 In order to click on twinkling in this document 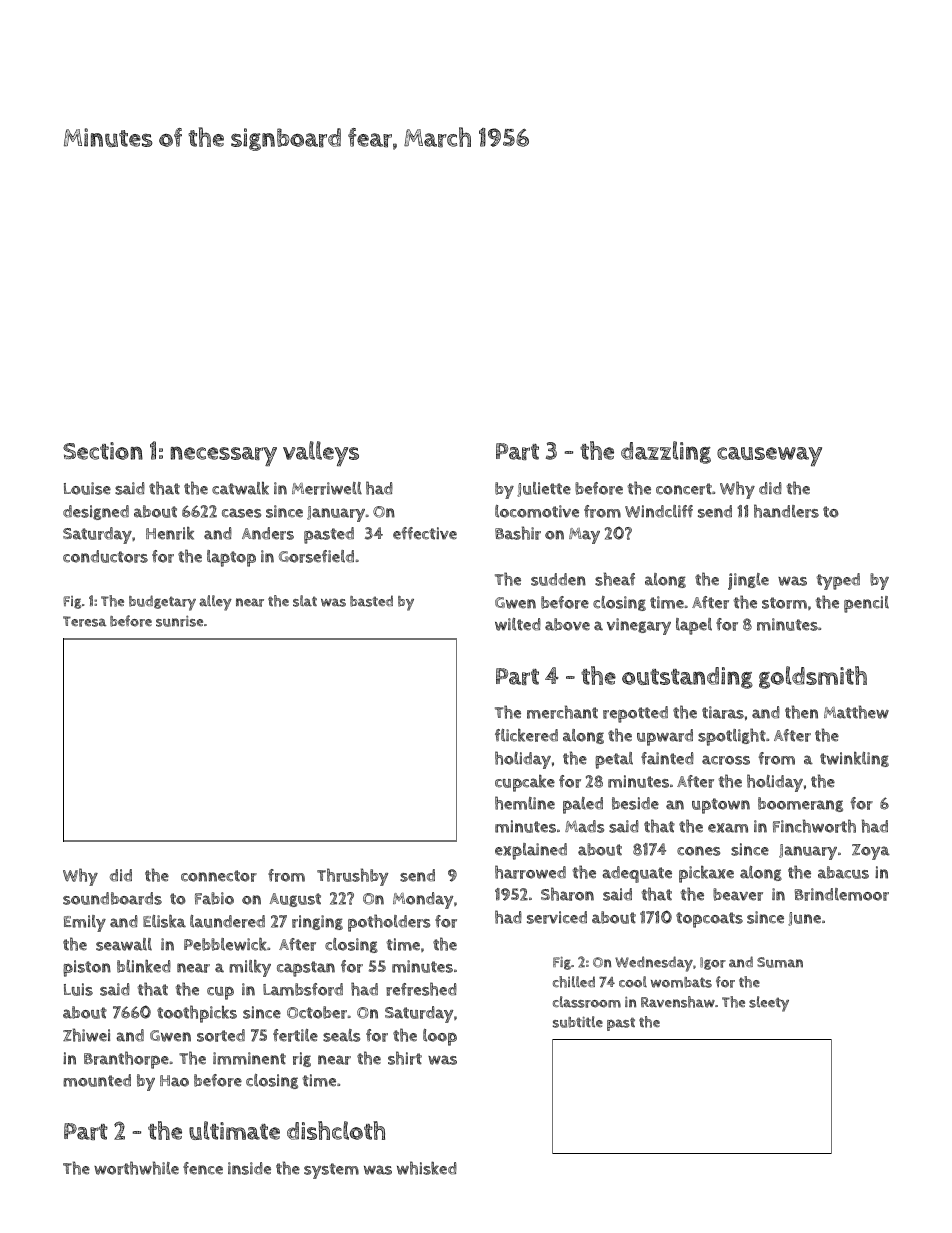, I will do `click(854, 759)`.
